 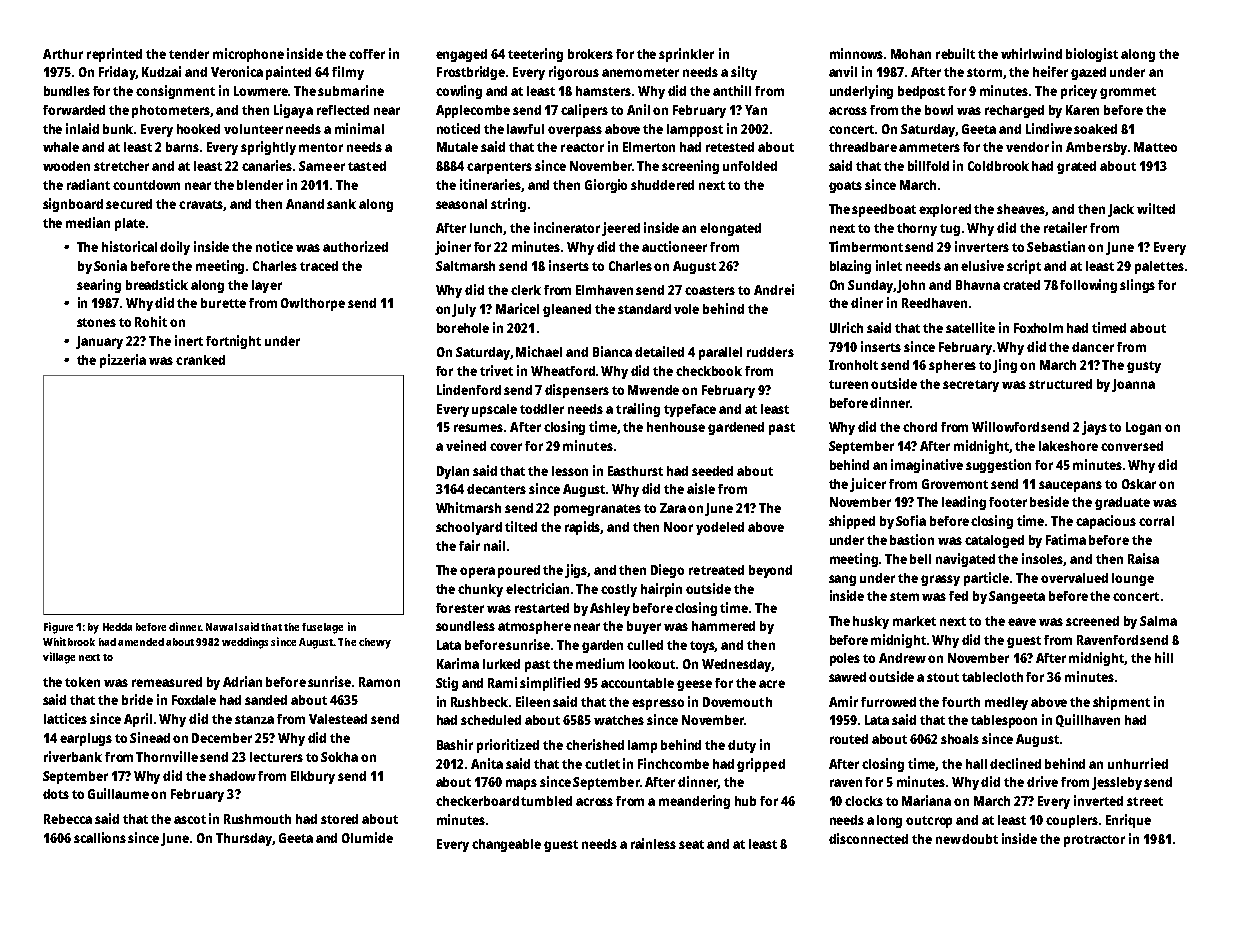 What do you see at coordinates (1121, 703) in the image?
I see `shipment` at bounding box center [1121, 703].
